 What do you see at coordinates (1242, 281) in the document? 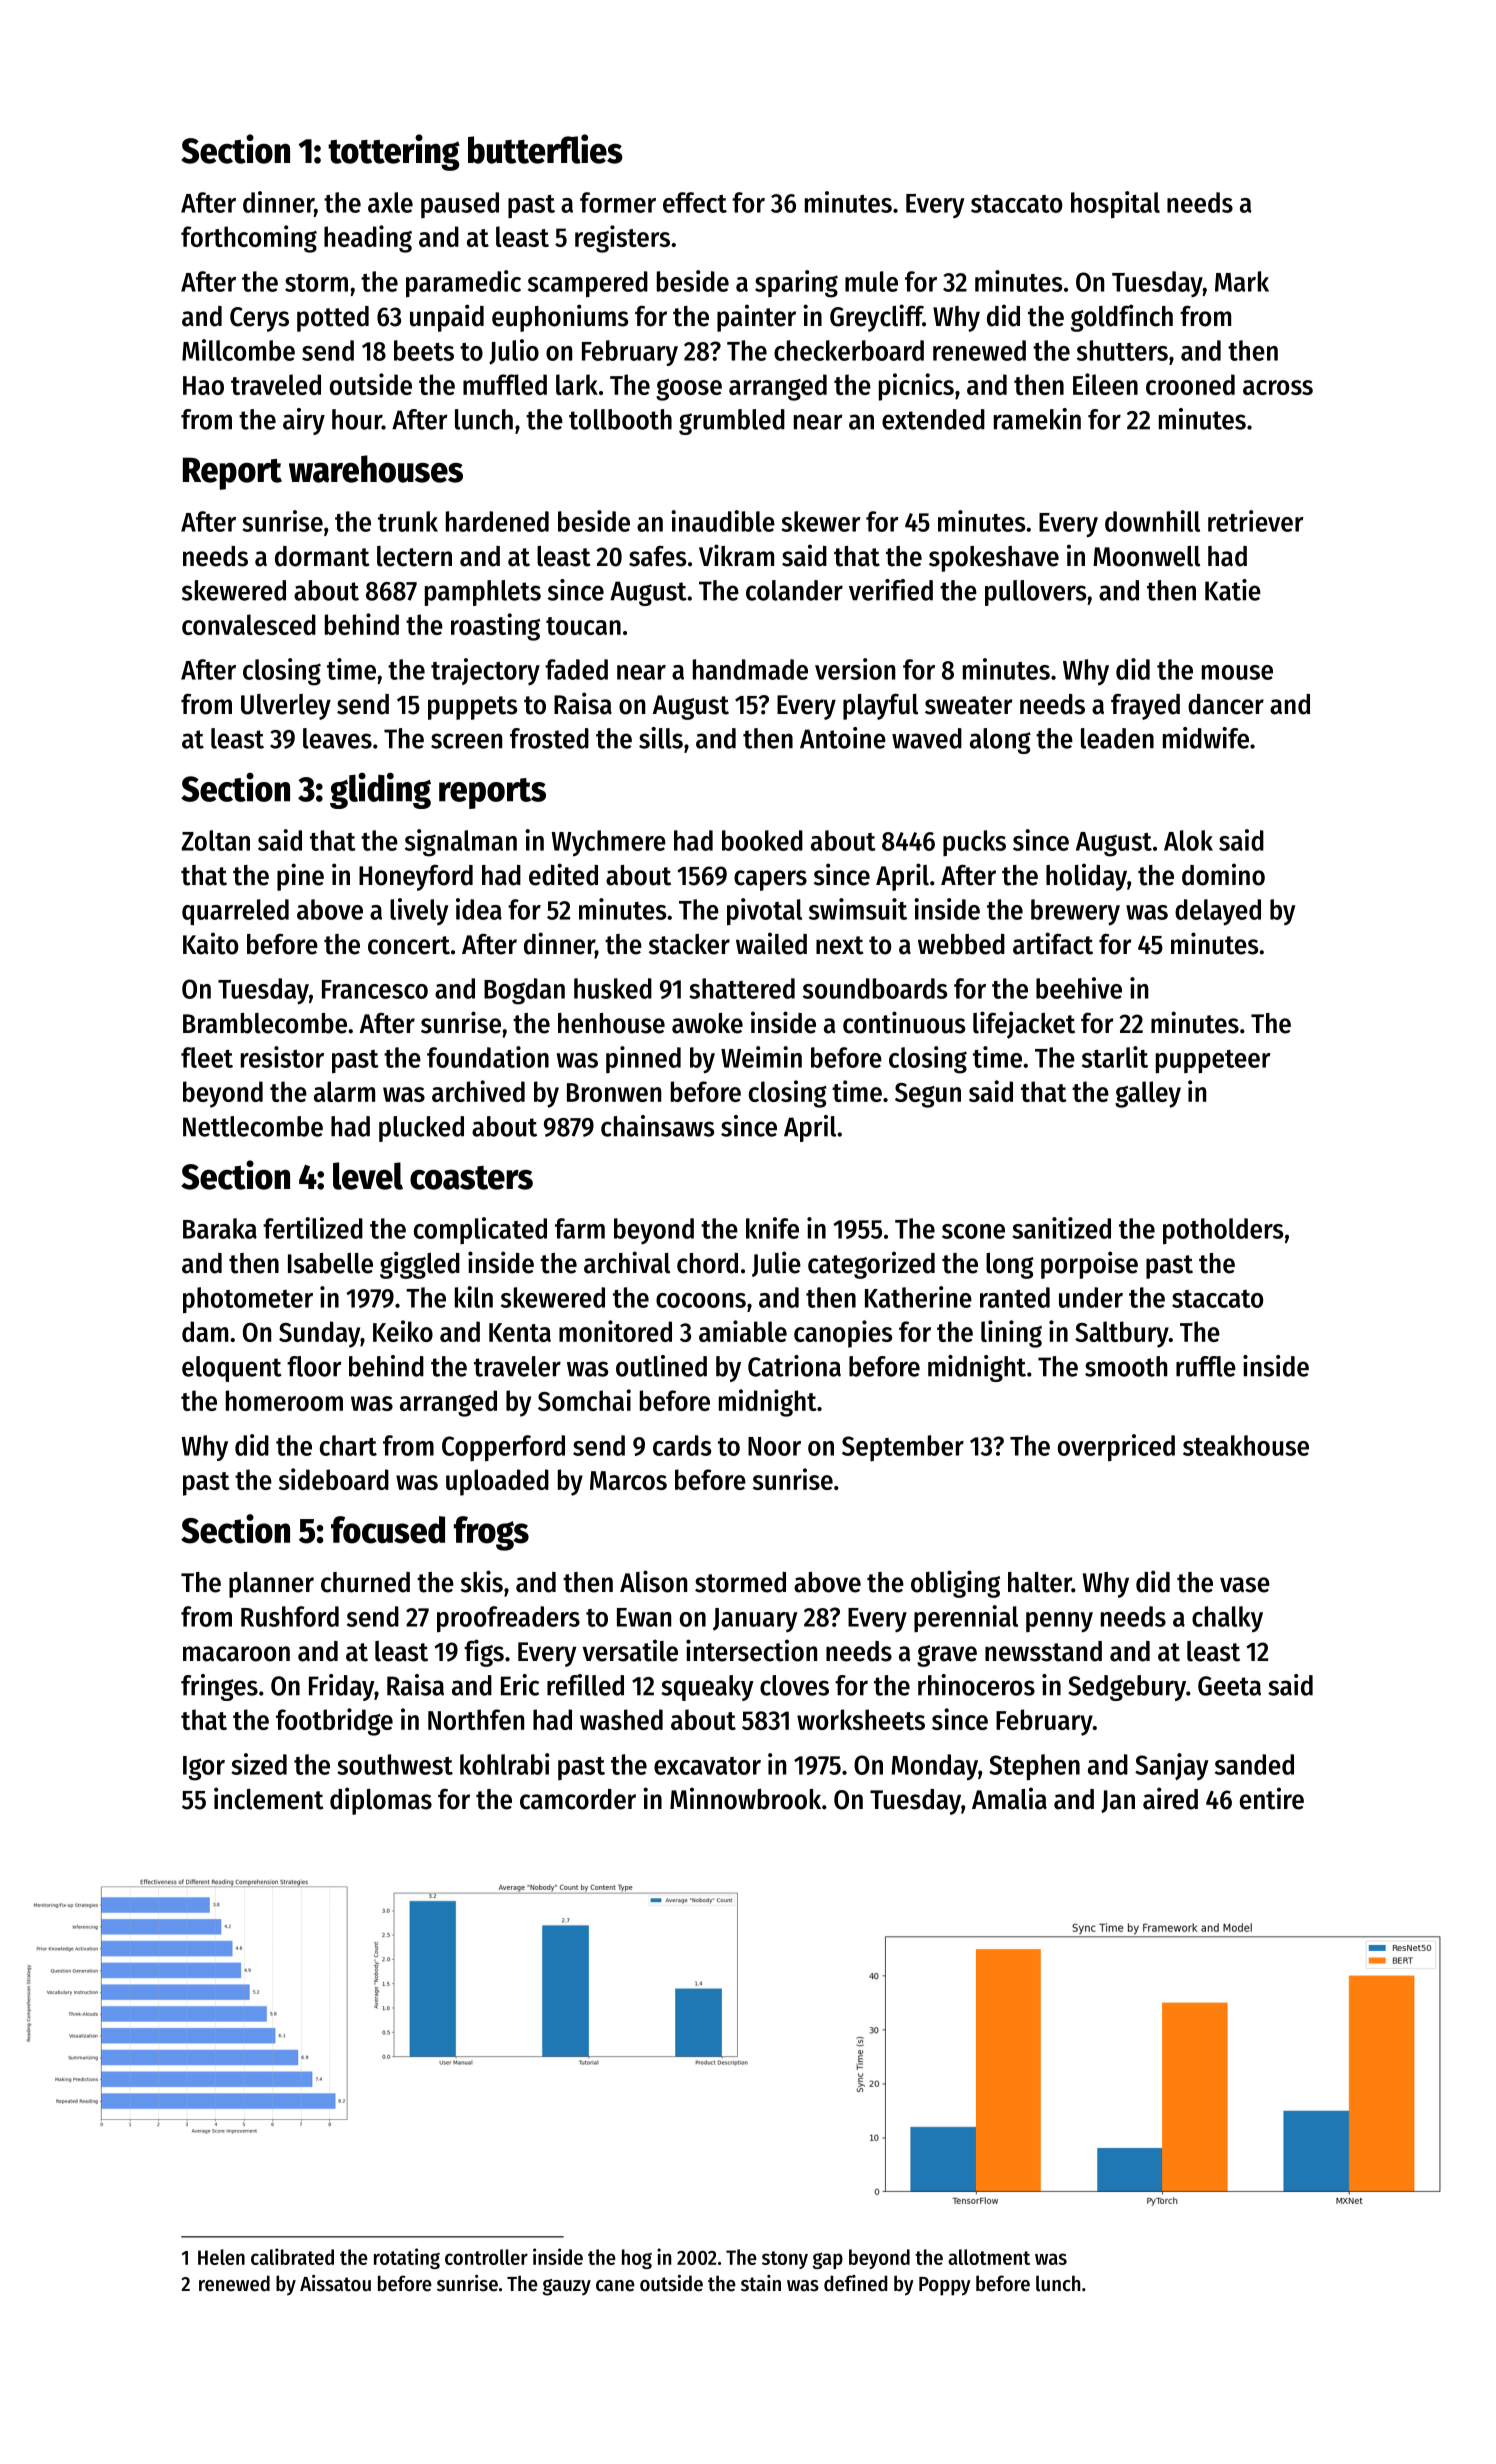
I see `Mark` at bounding box center [1242, 281].
